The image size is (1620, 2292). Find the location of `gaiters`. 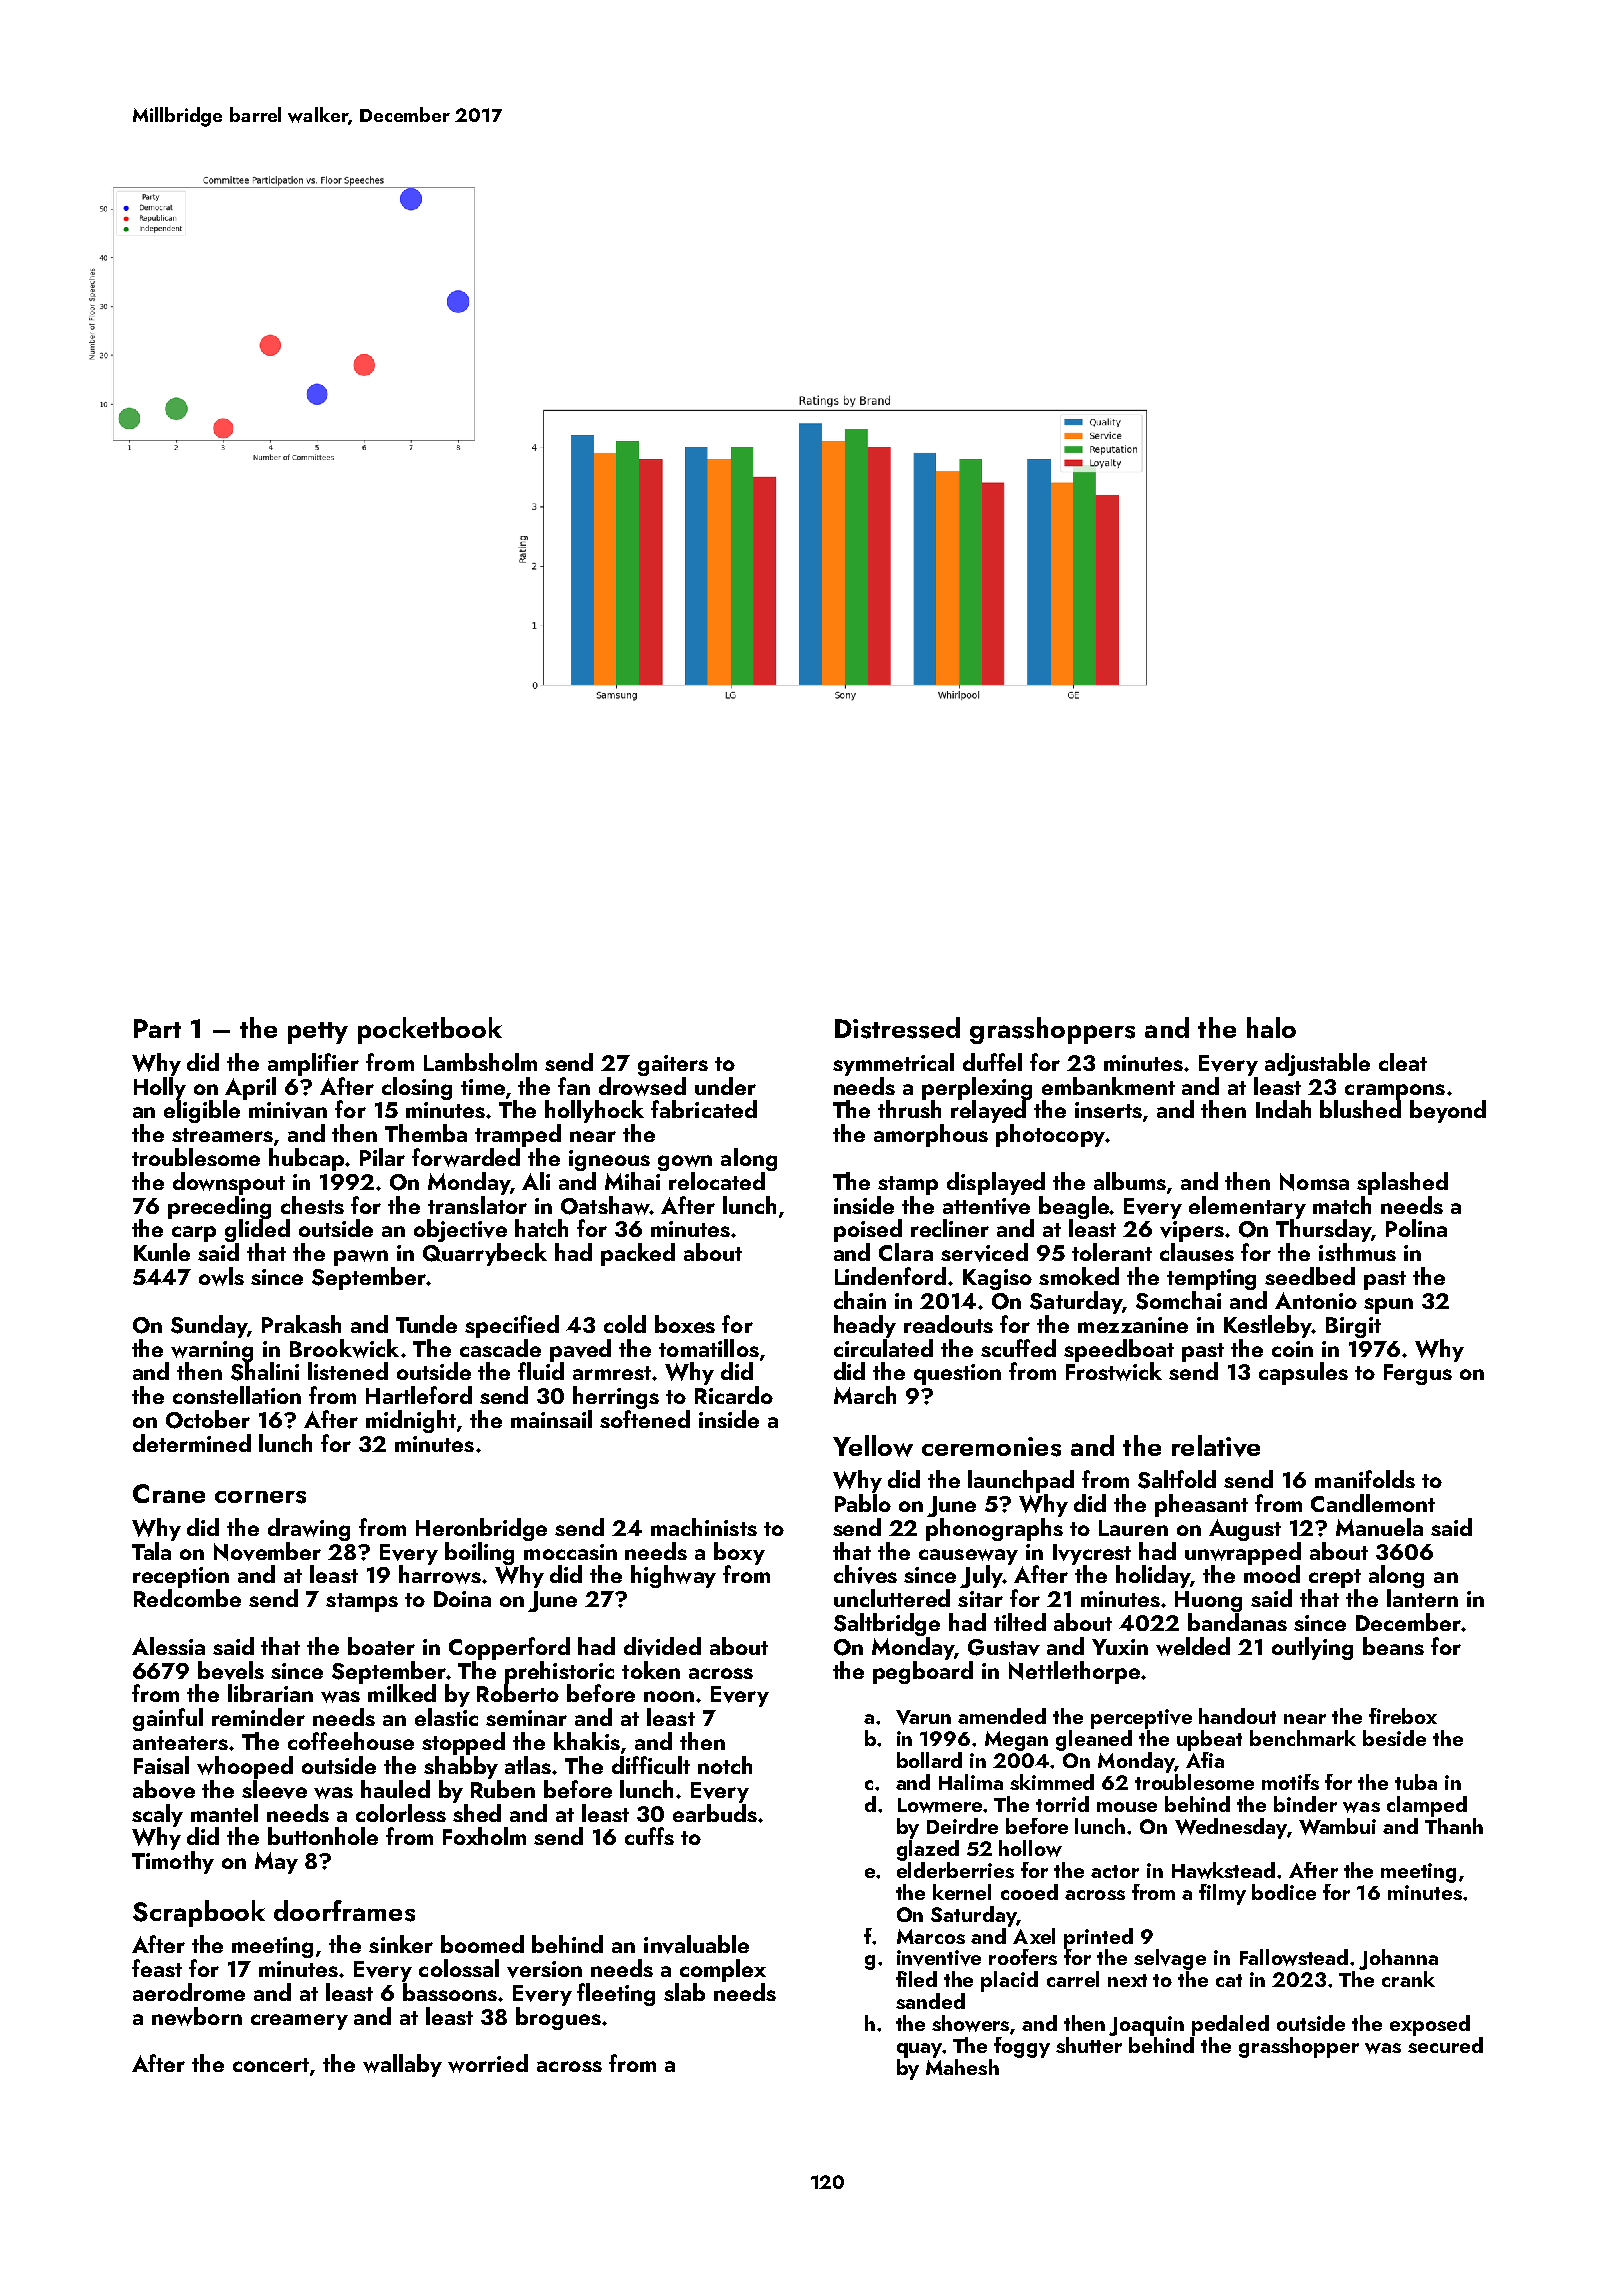

gaiters is located at coordinates (673, 1065).
